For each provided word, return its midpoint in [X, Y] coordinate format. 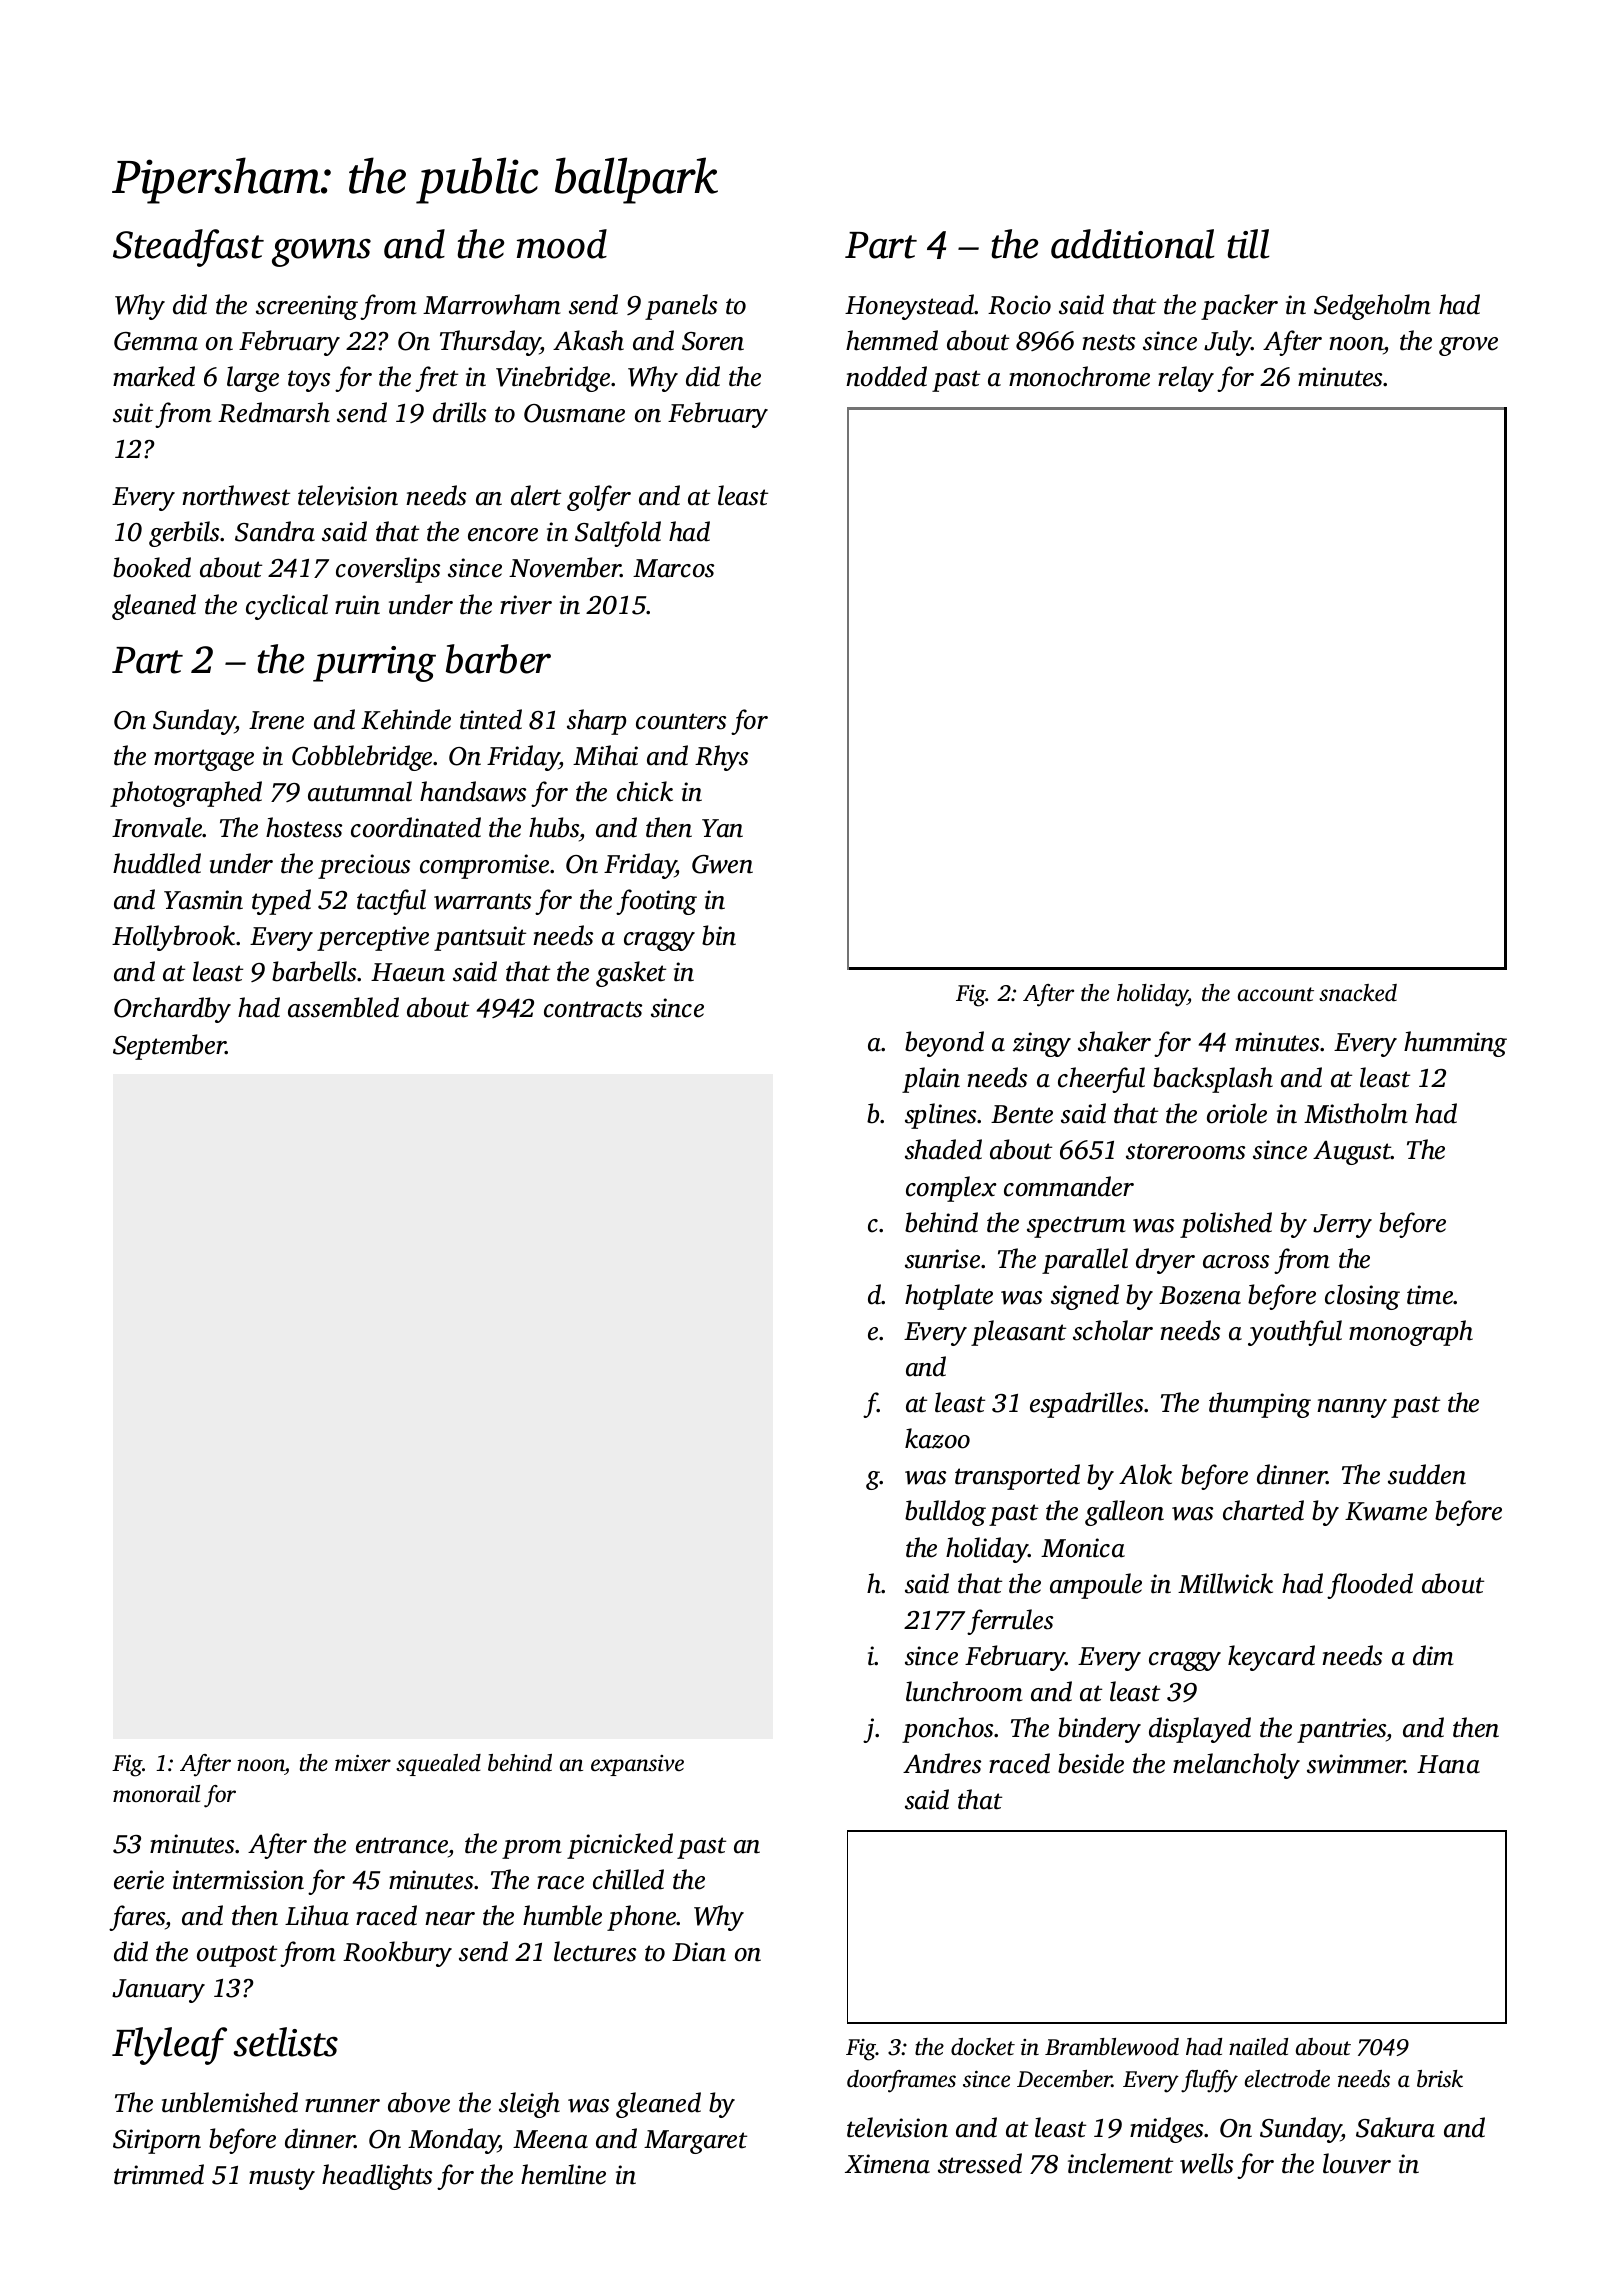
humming [1455, 1044]
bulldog [945, 1513]
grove [1468, 346]
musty [282, 2179]
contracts [593, 1009]
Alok [1145, 1474]
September [169, 1047]
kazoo [937, 1438]
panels [681, 307]
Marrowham [492, 304]
